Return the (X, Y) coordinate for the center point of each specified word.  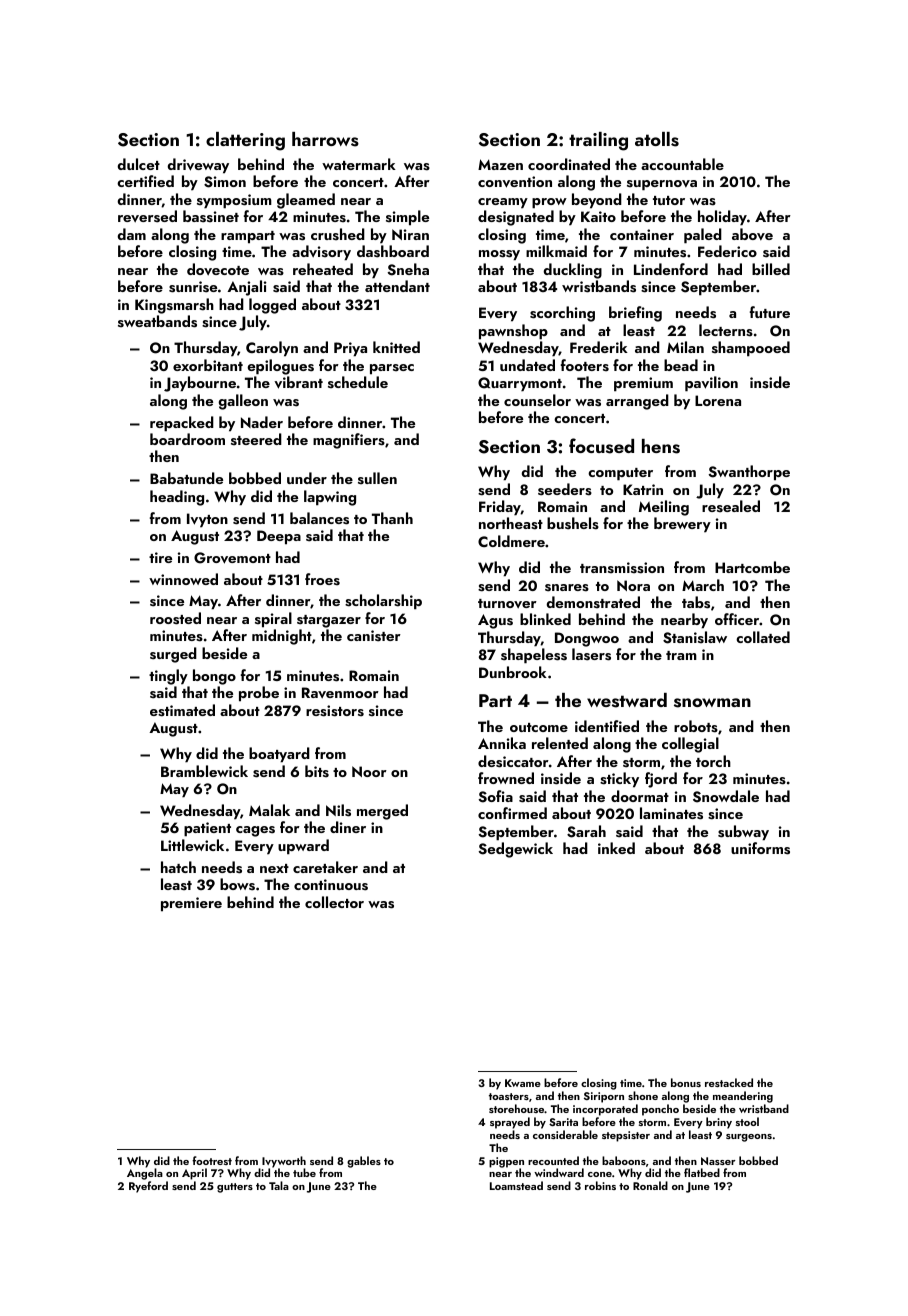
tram (681, 655)
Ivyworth (284, 1162)
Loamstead (516, 1185)
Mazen (500, 164)
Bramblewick (204, 771)
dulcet (138, 164)
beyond (597, 201)
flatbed (702, 1172)
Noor (369, 771)
